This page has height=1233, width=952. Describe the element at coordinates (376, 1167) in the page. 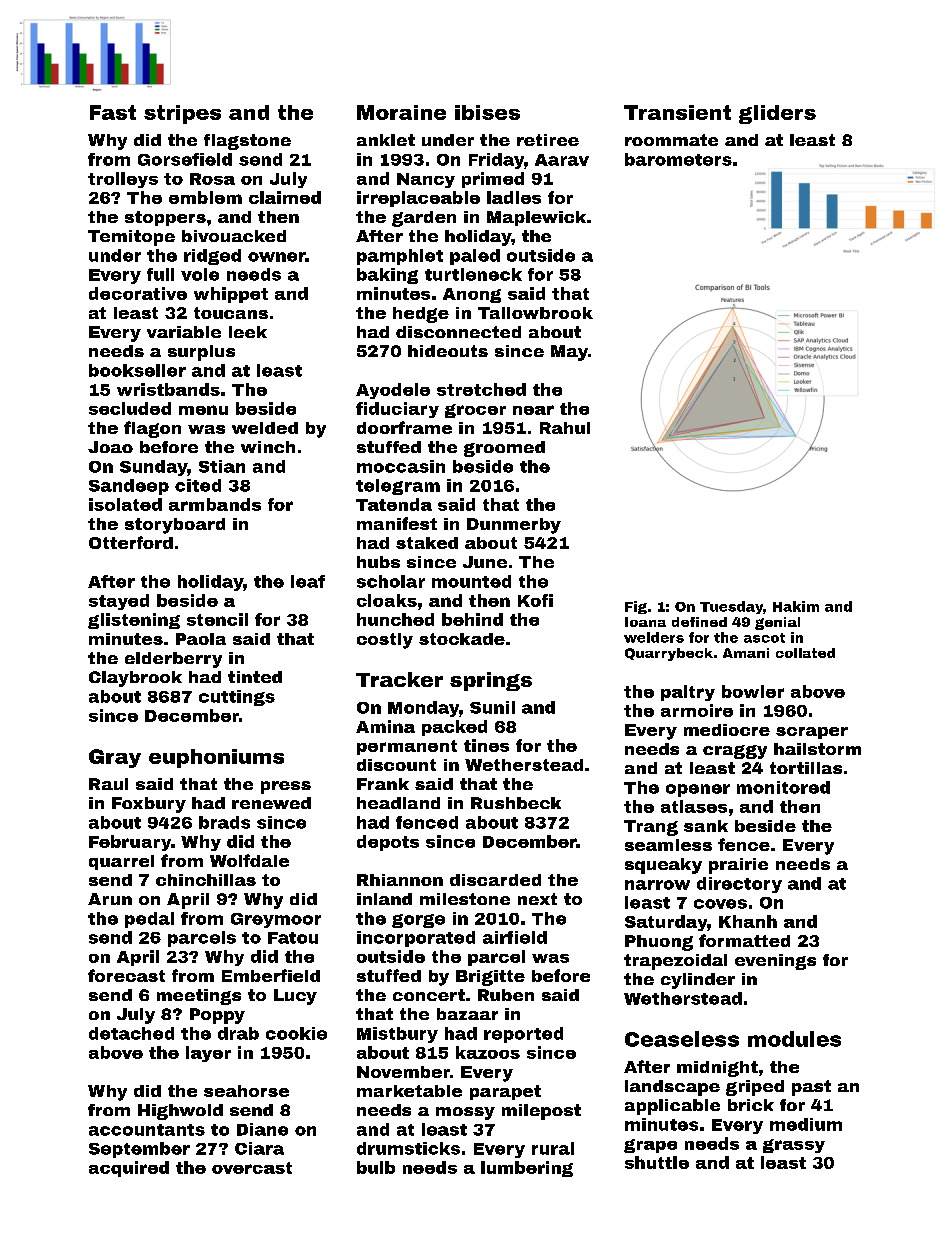

I see `bulb` at that location.
